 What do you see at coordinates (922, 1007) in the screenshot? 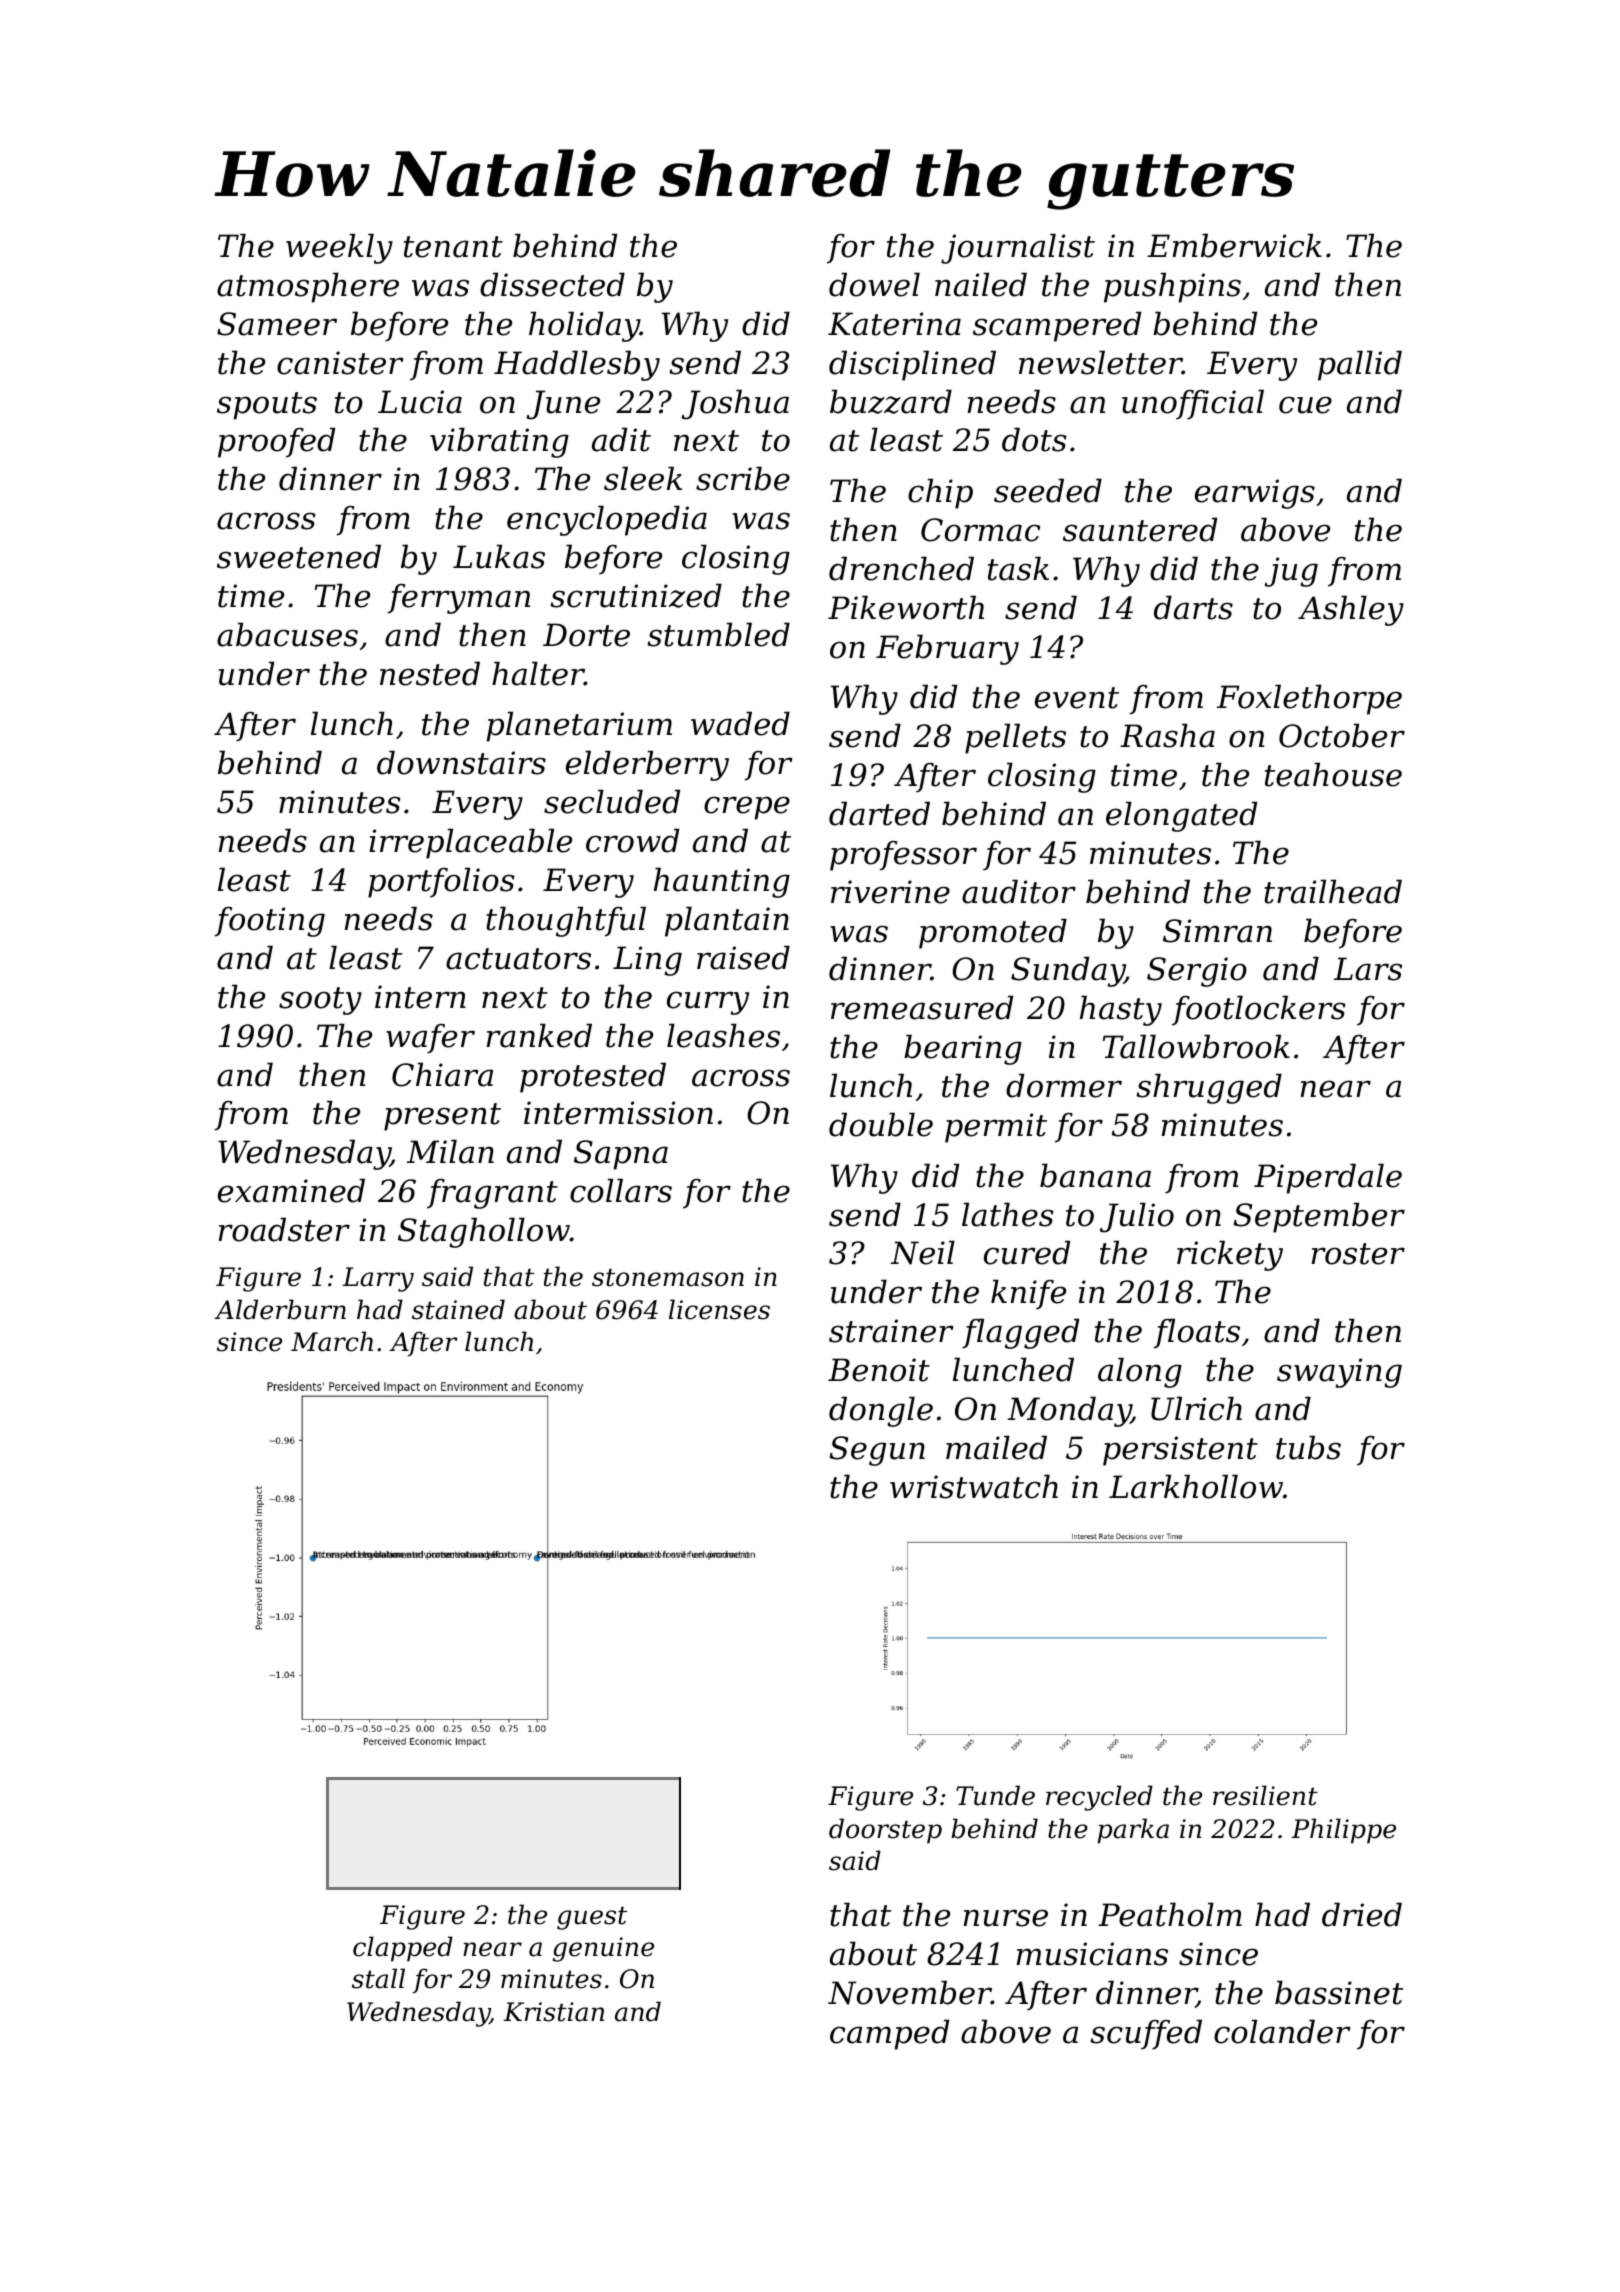
I see `remeasured` at bounding box center [922, 1007].
